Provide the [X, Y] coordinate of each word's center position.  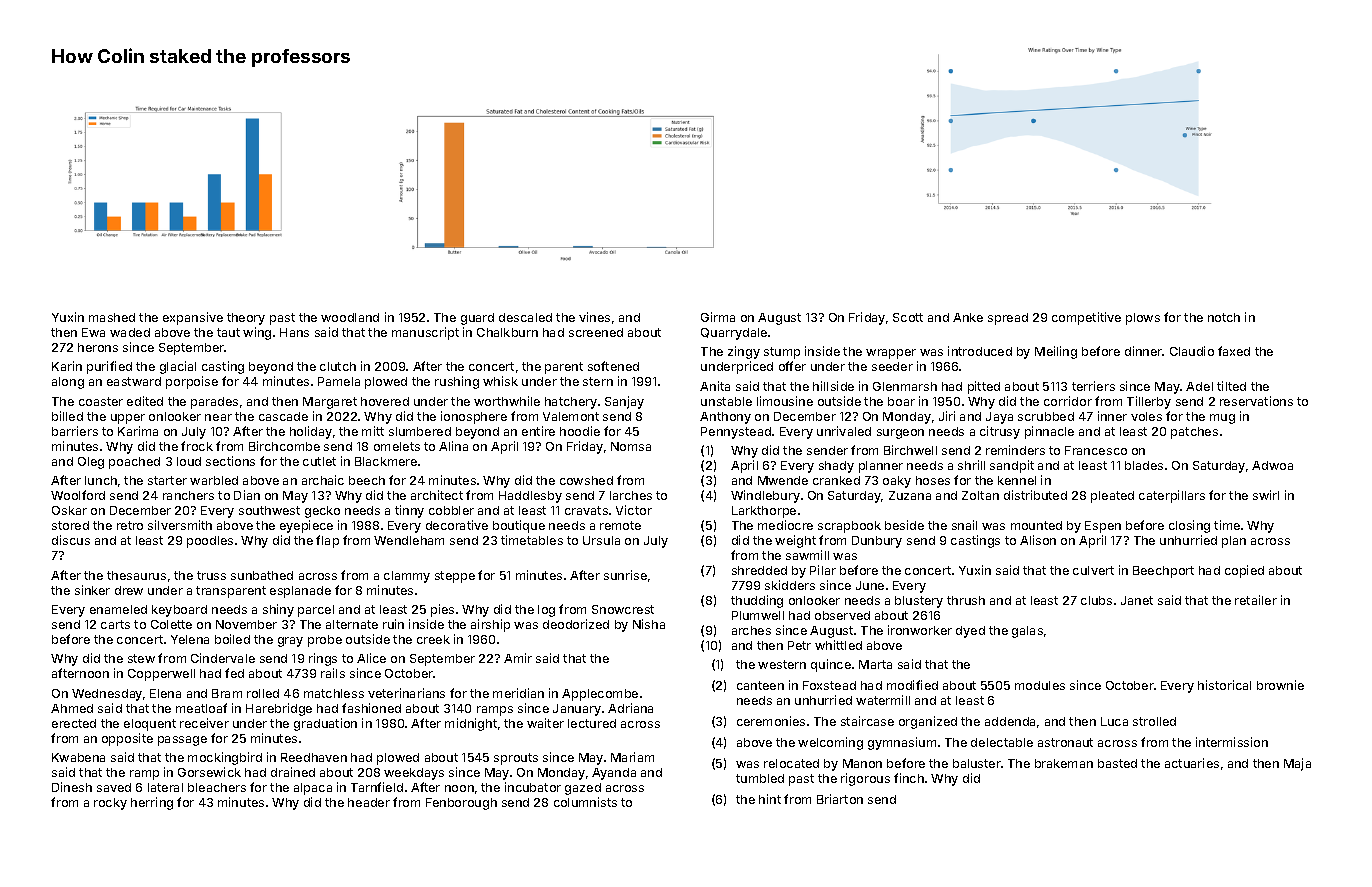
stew [141, 658]
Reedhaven [314, 757]
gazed [583, 789]
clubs [1096, 600]
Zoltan [980, 495]
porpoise [192, 382]
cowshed [586, 480]
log [546, 611]
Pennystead [736, 433]
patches [1194, 433]
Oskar [69, 510]
